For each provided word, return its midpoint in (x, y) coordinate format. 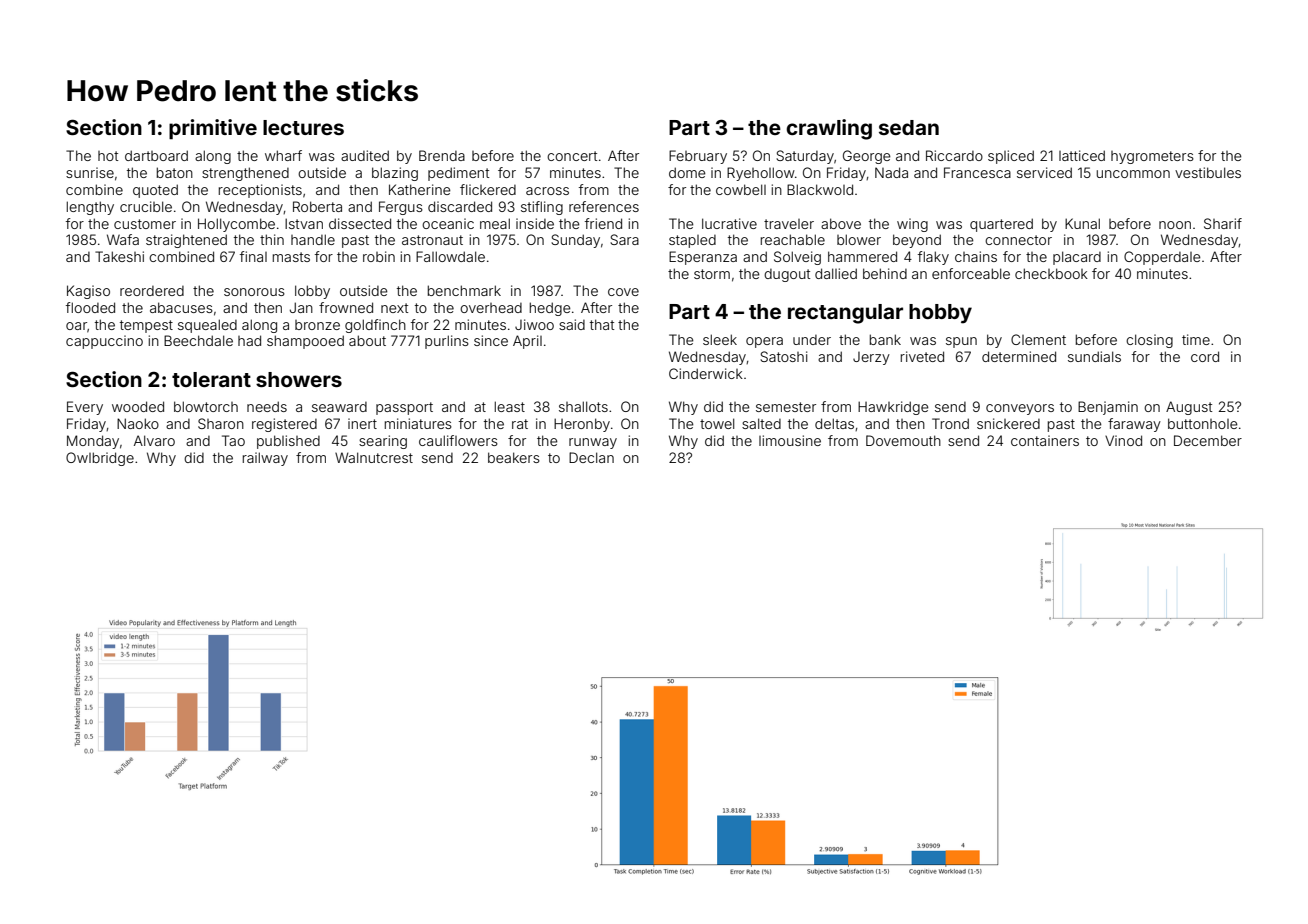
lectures (303, 127)
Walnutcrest (374, 457)
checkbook (1051, 273)
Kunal (1082, 223)
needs (267, 406)
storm (712, 274)
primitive (213, 129)
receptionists (260, 191)
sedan (909, 127)
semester (786, 407)
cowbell (741, 189)
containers (1045, 440)
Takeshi (119, 256)
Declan (591, 457)
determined (1019, 356)
